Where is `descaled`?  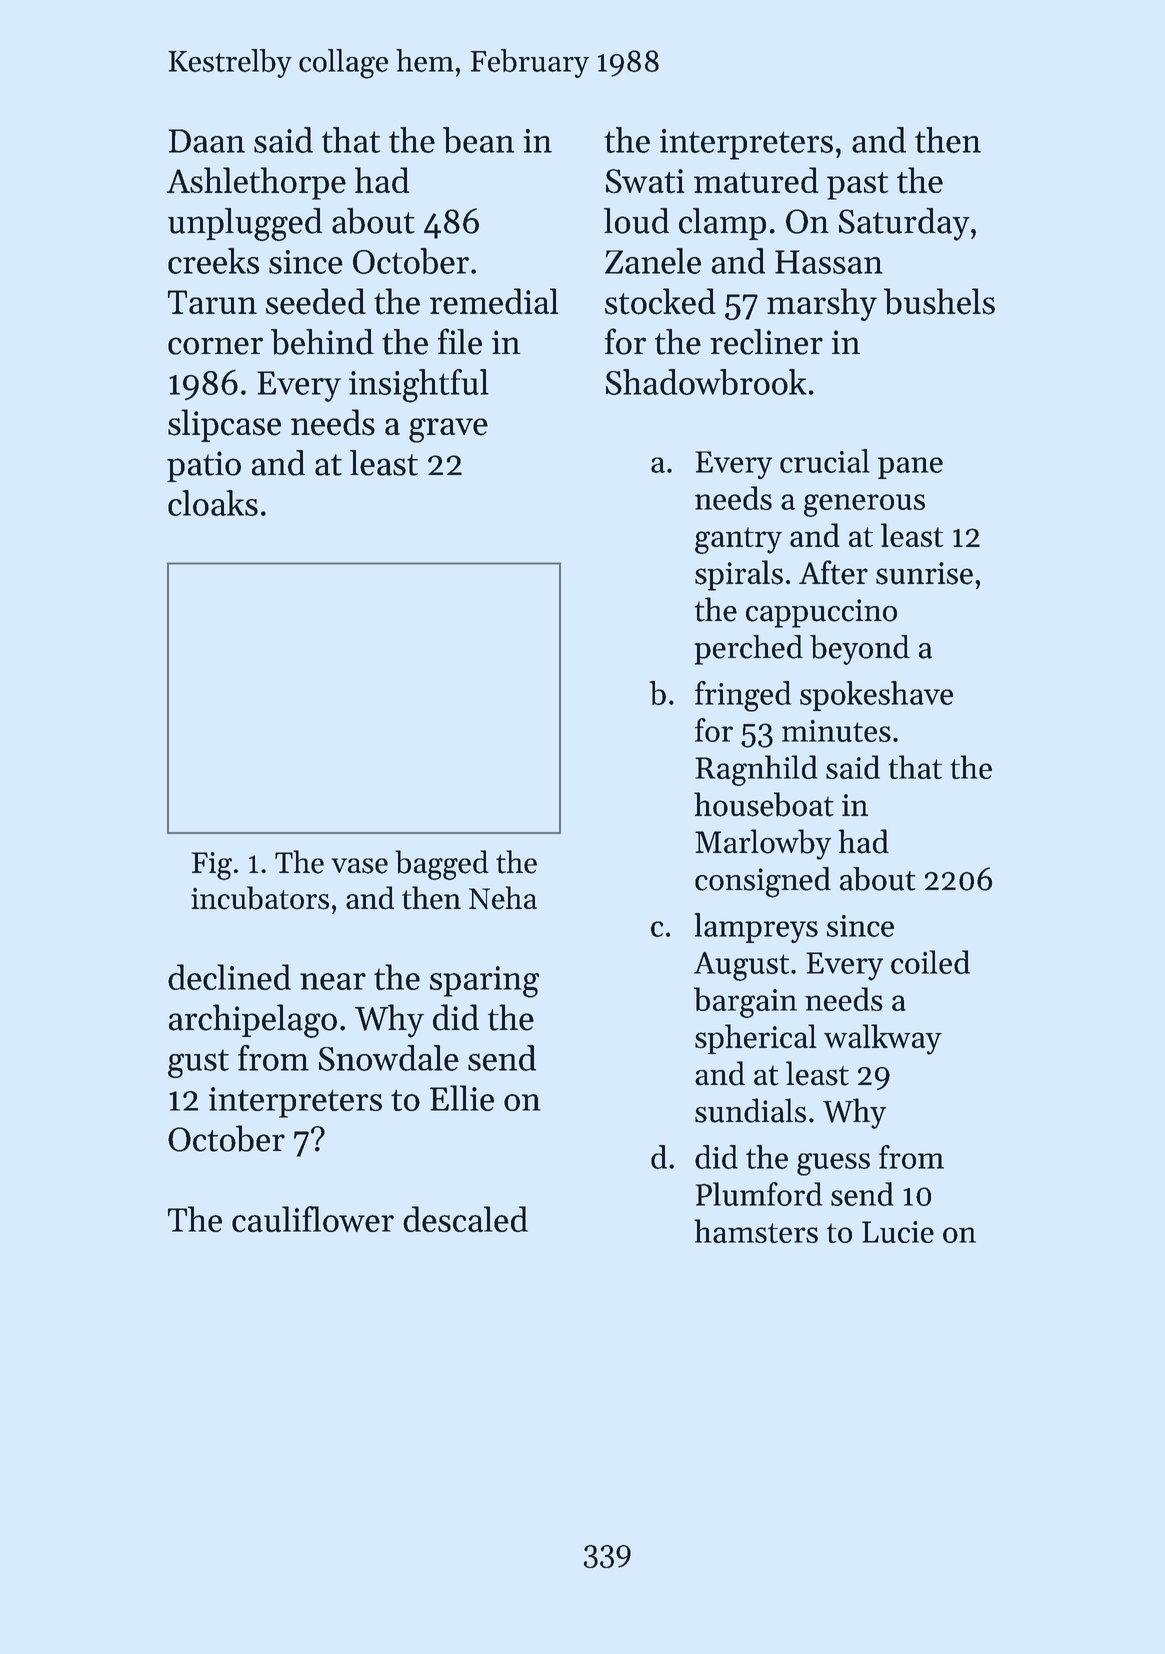
descaled is located at coordinates (465, 1219).
